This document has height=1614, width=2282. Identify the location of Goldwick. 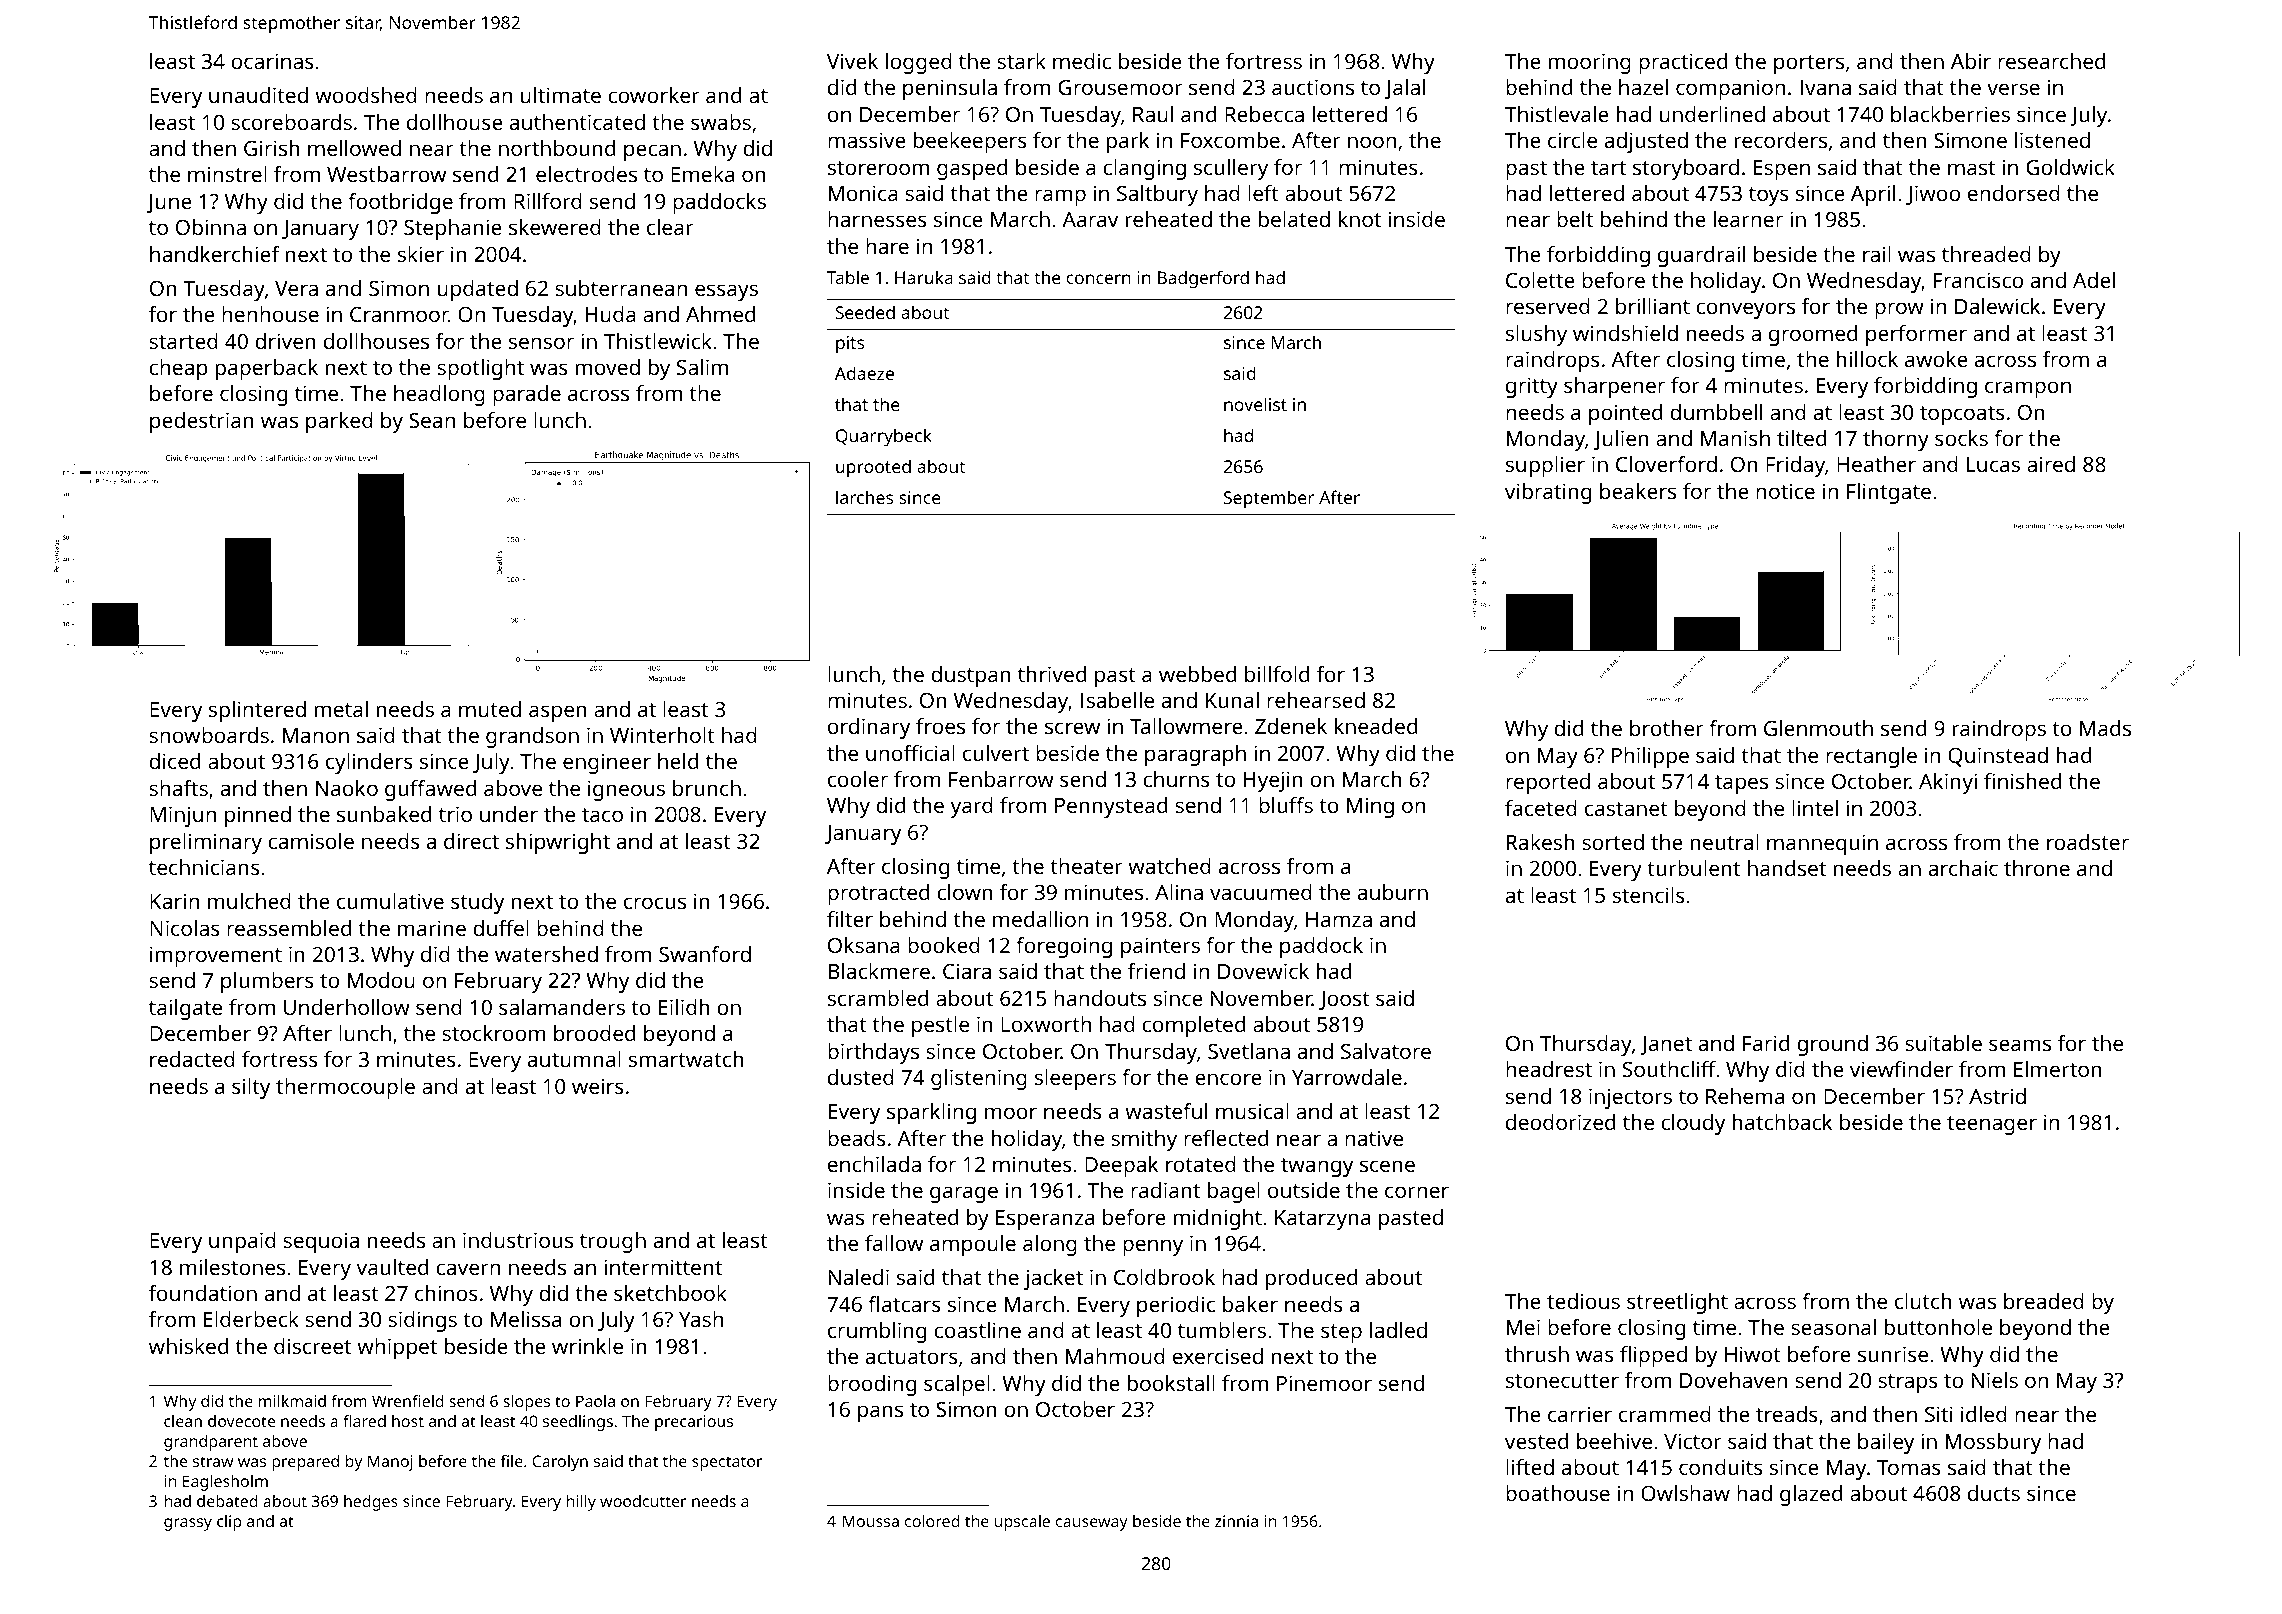
(2070, 167).
